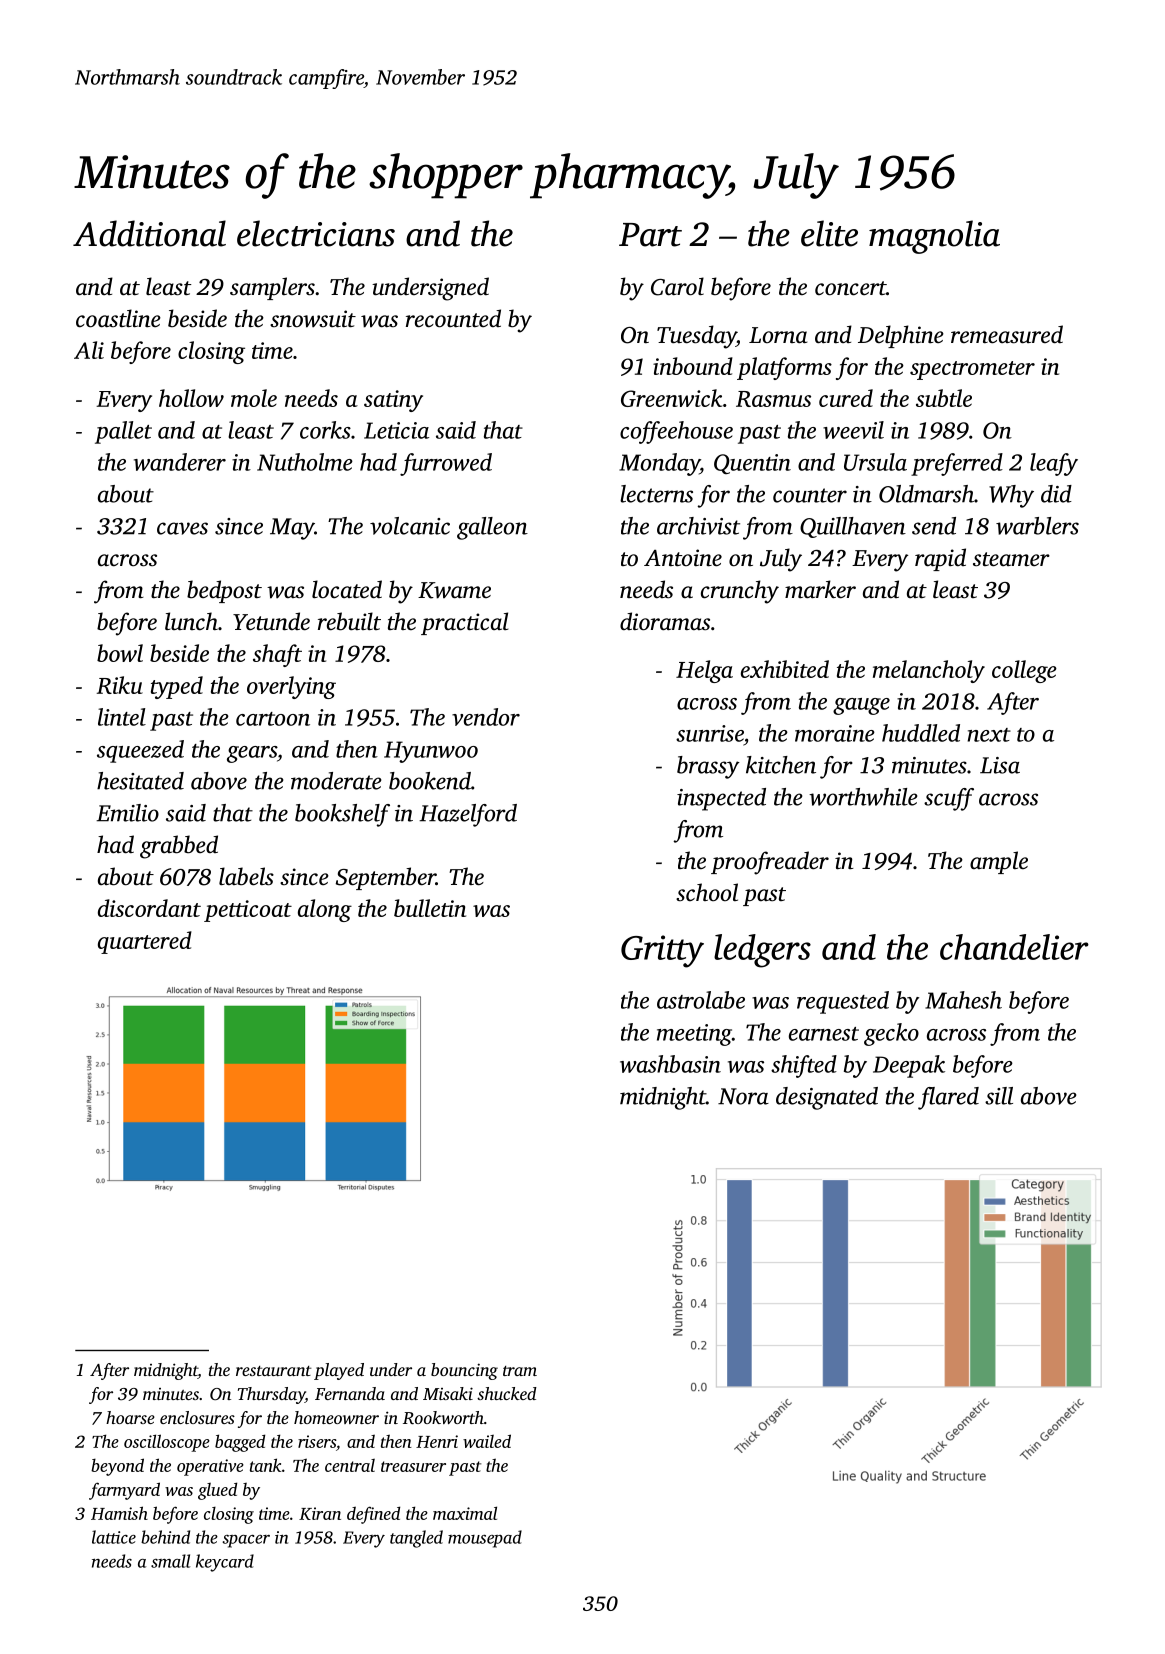  I want to click on snowsuit, so click(313, 319).
